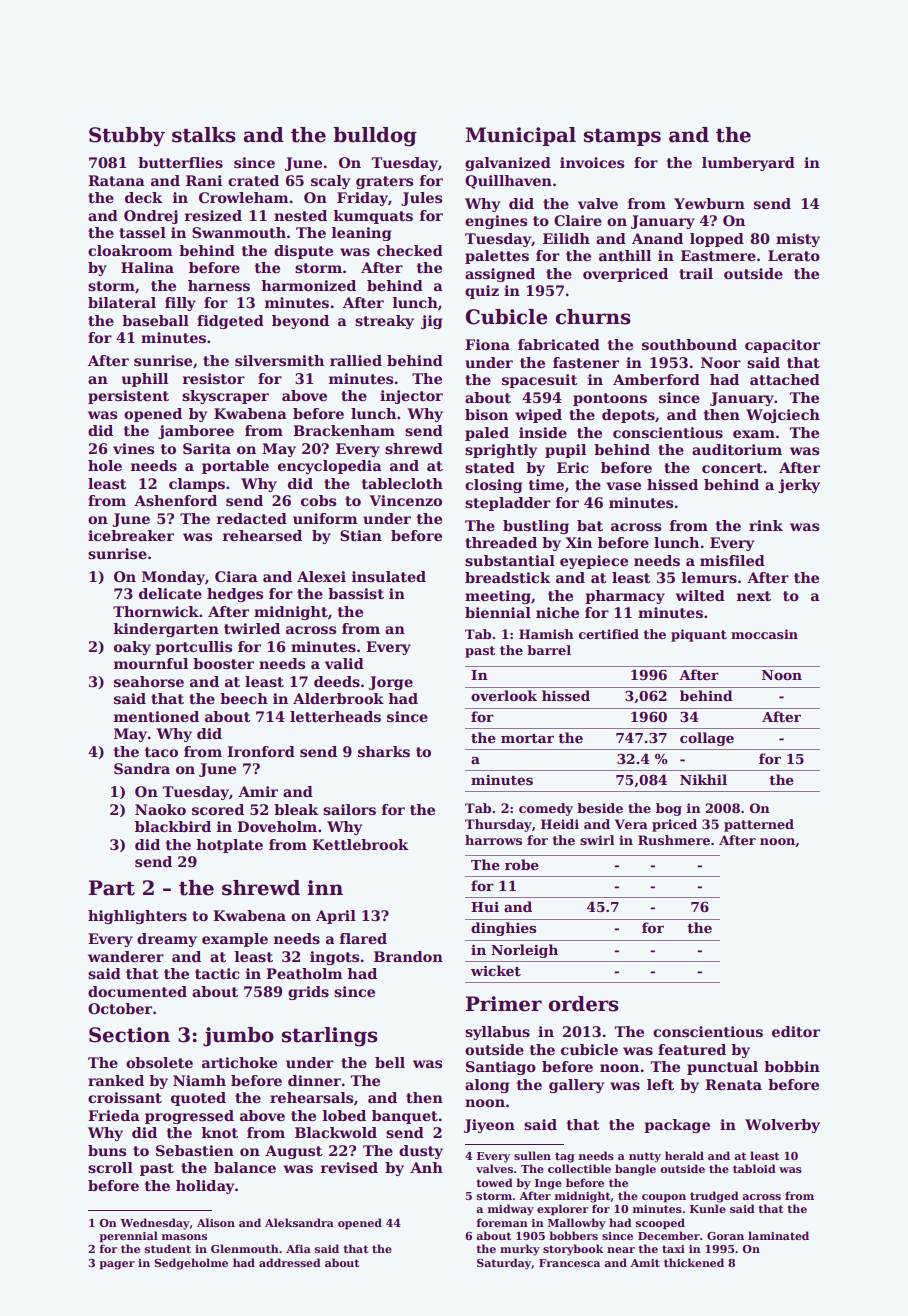 The width and height of the screenshot is (908, 1316). I want to click on Amit, so click(645, 1263).
